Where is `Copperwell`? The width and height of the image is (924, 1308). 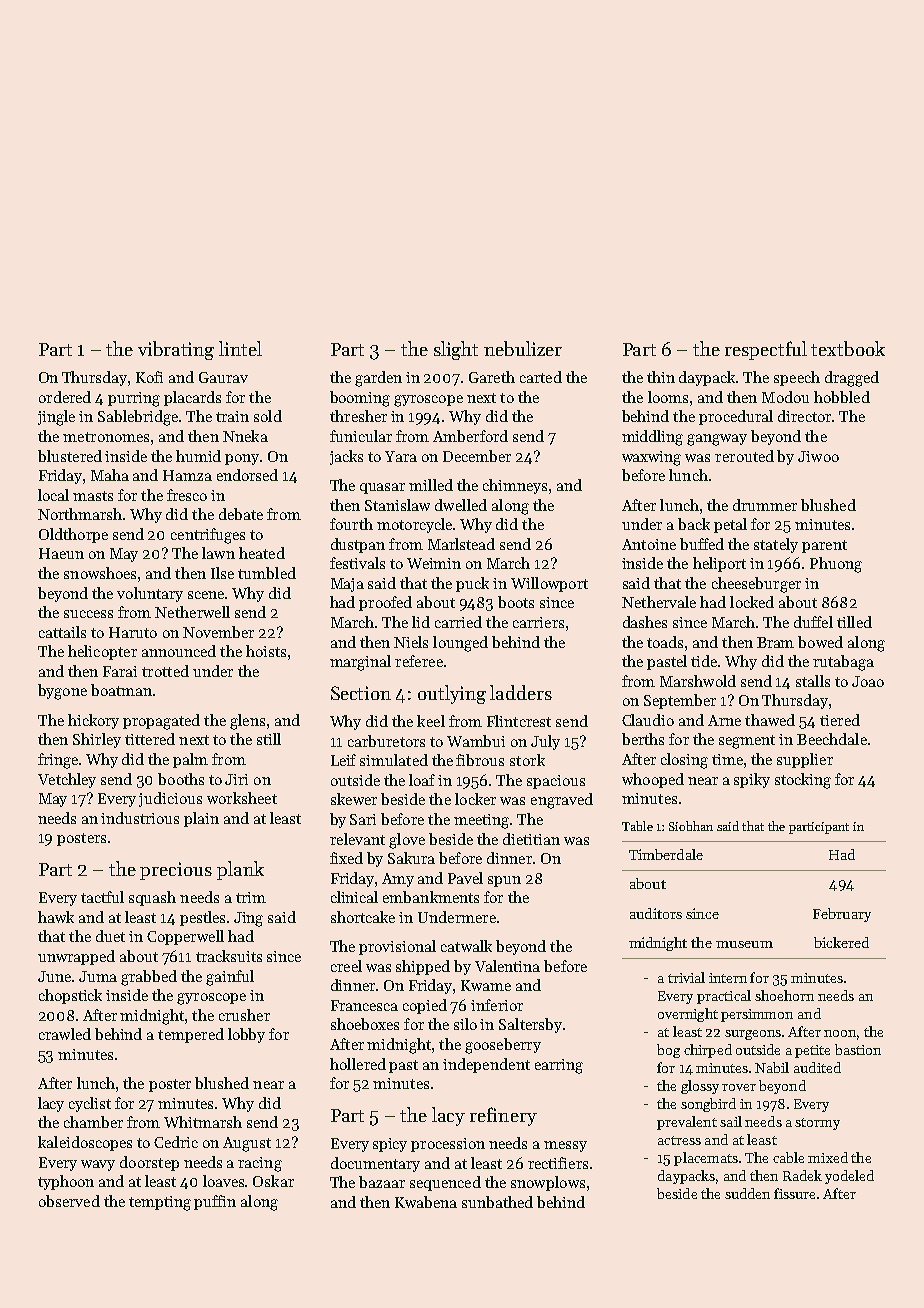
Copperwell is located at coordinates (185, 937).
